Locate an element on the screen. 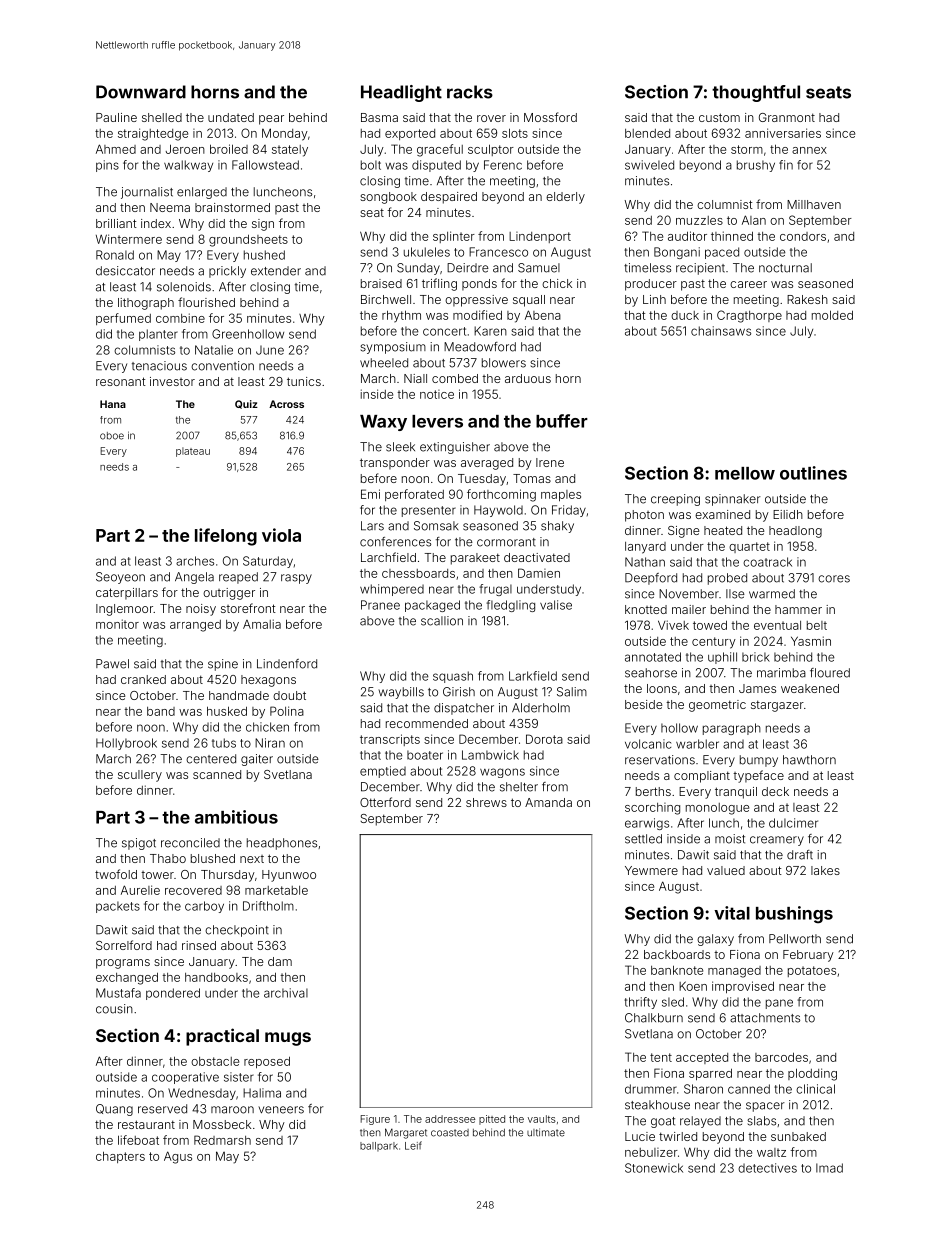  shrews is located at coordinates (486, 802).
